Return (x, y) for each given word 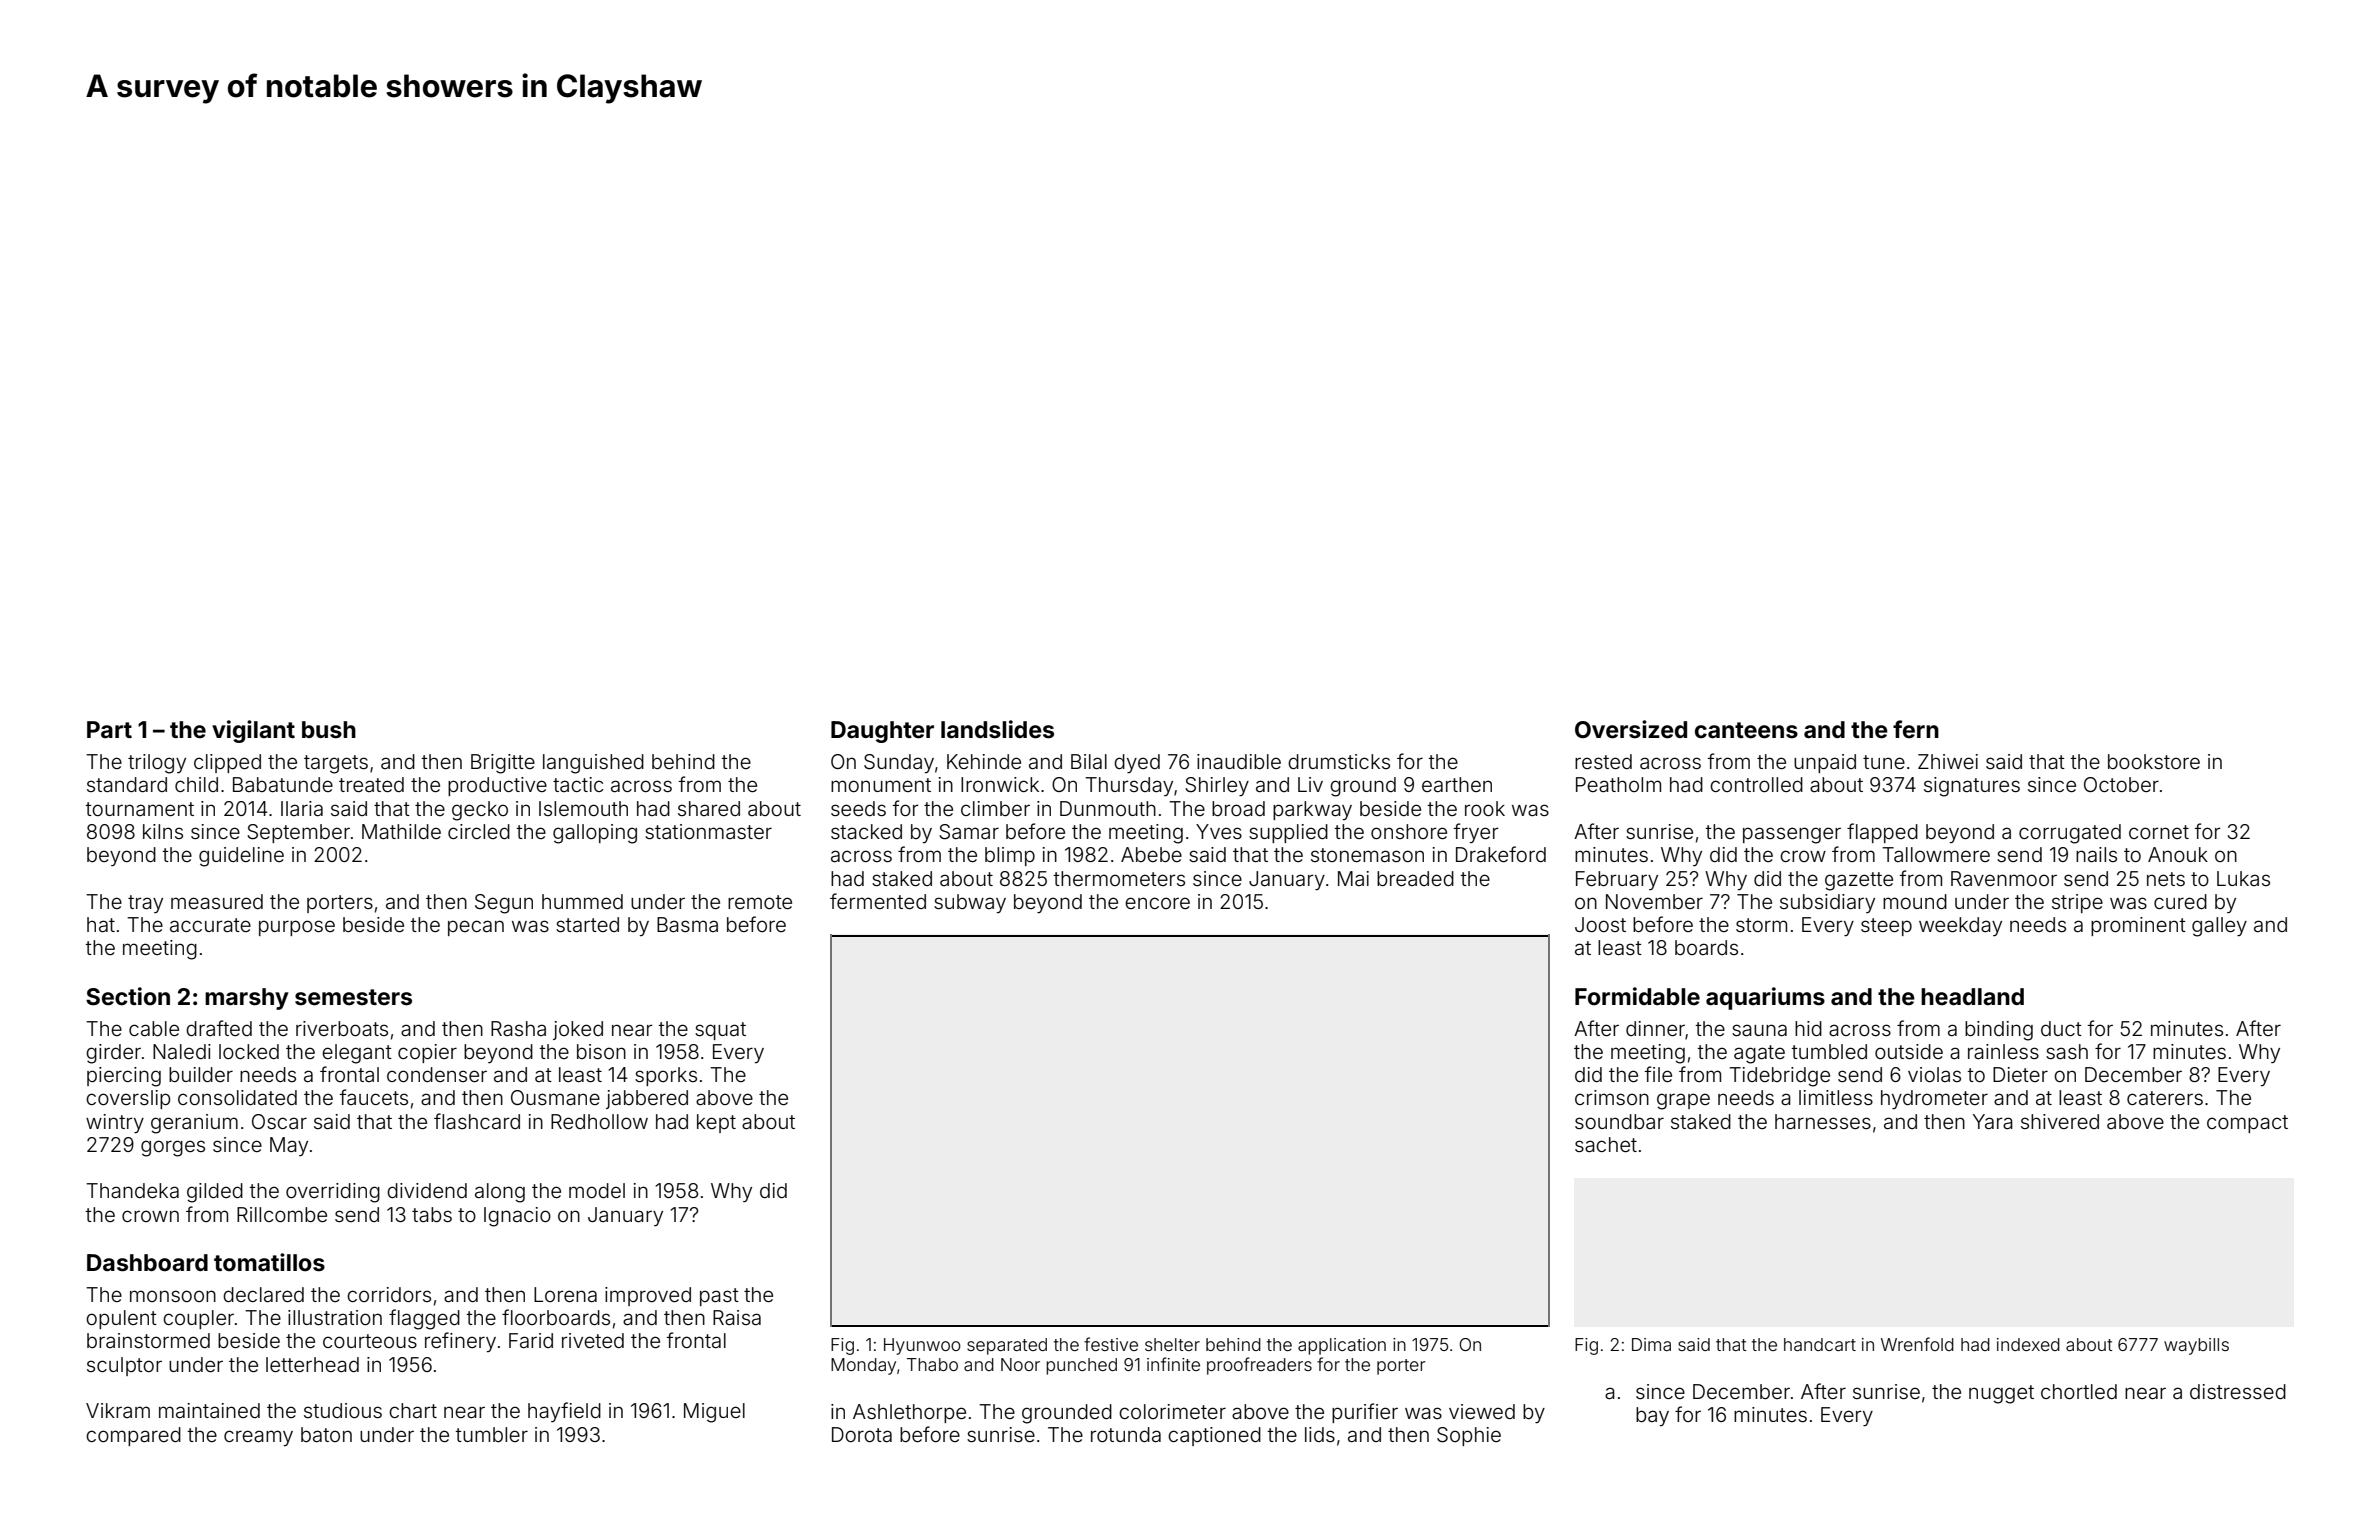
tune (1884, 762)
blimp (1010, 856)
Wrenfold (1917, 1344)
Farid (531, 1340)
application (1342, 1346)
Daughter (882, 732)
